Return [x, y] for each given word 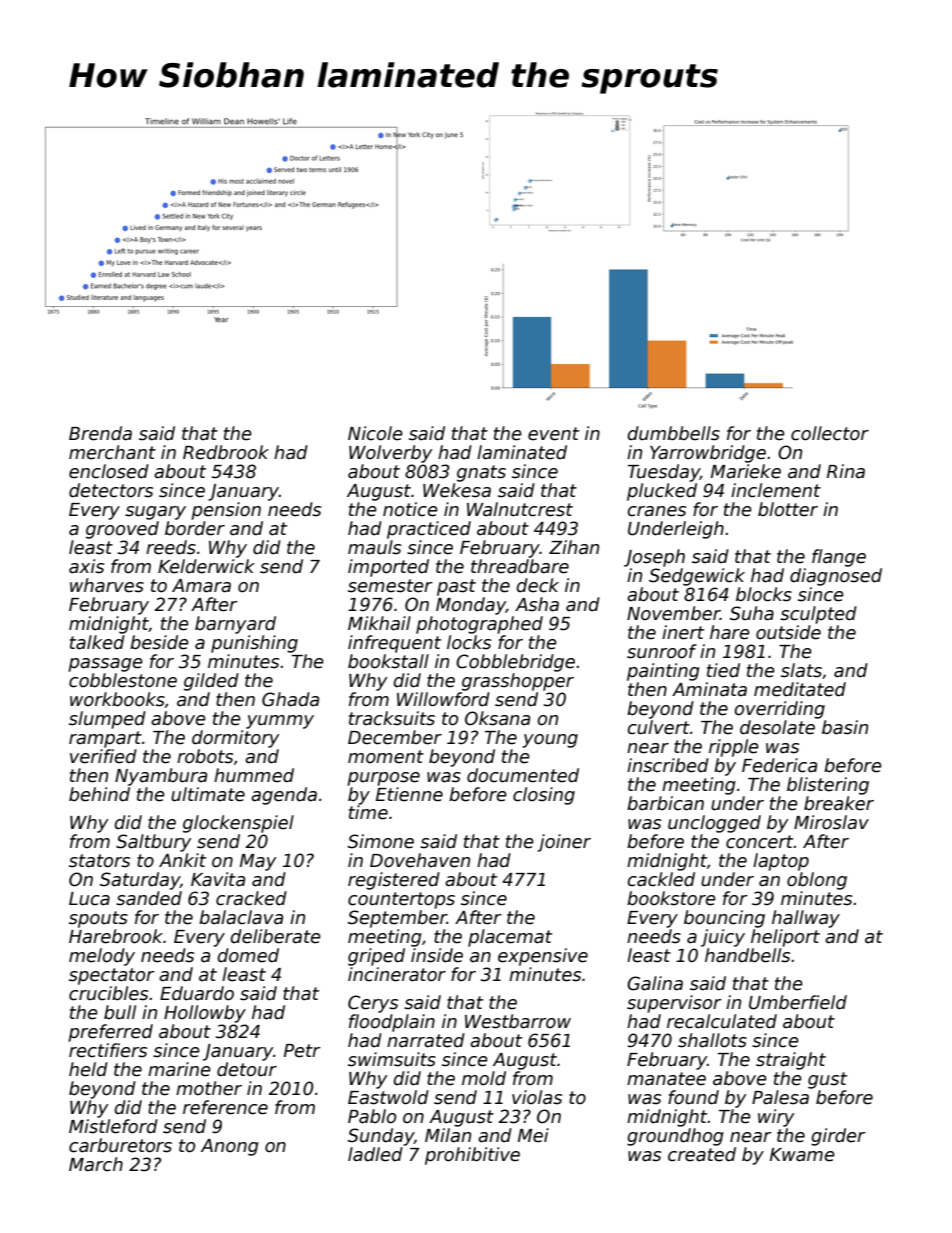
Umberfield [798, 1002]
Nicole [375, 433]
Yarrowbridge [708, 454]
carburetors [120, 1145]
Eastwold [388, 1097]
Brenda [100, 433]
